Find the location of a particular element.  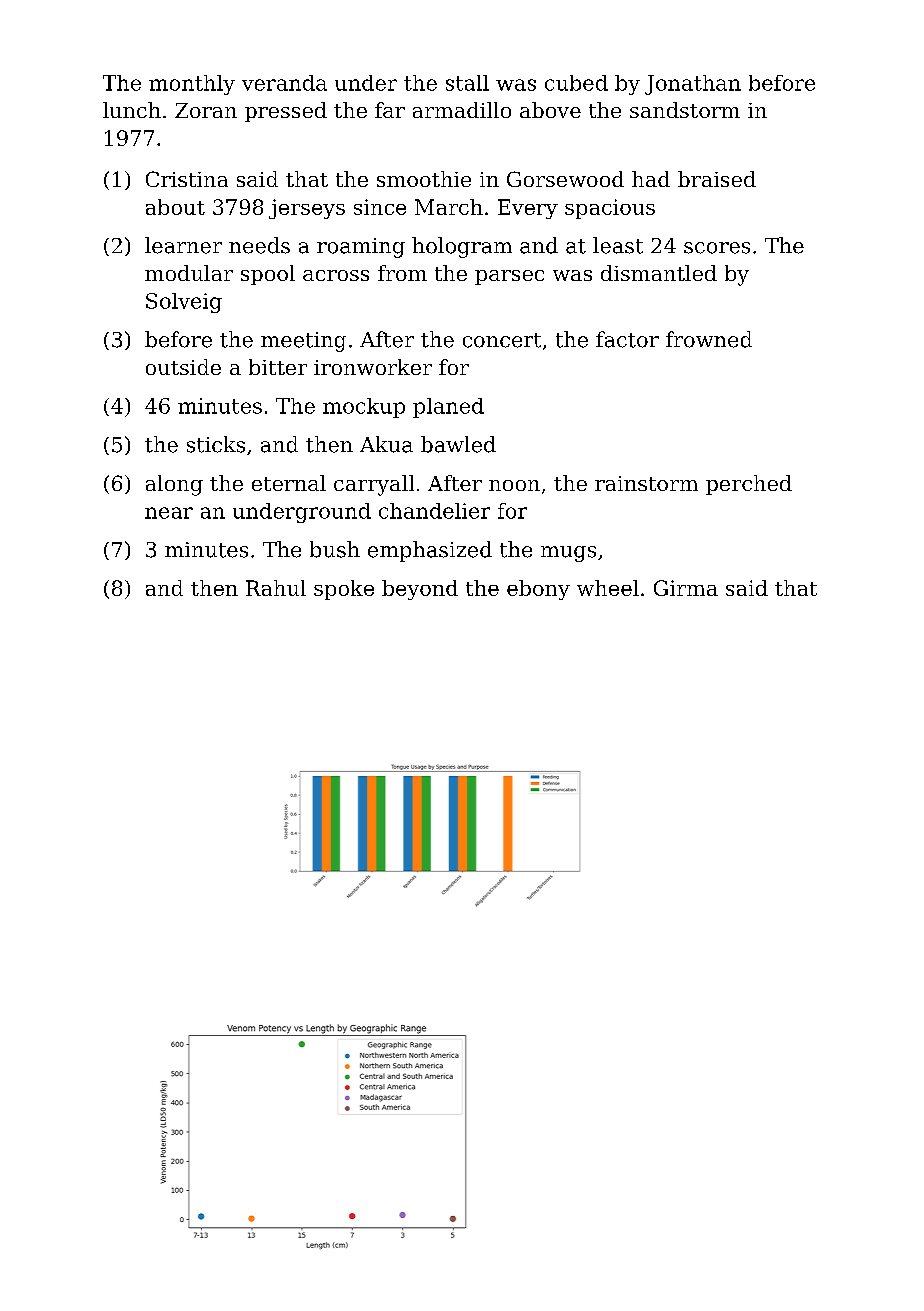

learner is located at coordinates (183, 245).
